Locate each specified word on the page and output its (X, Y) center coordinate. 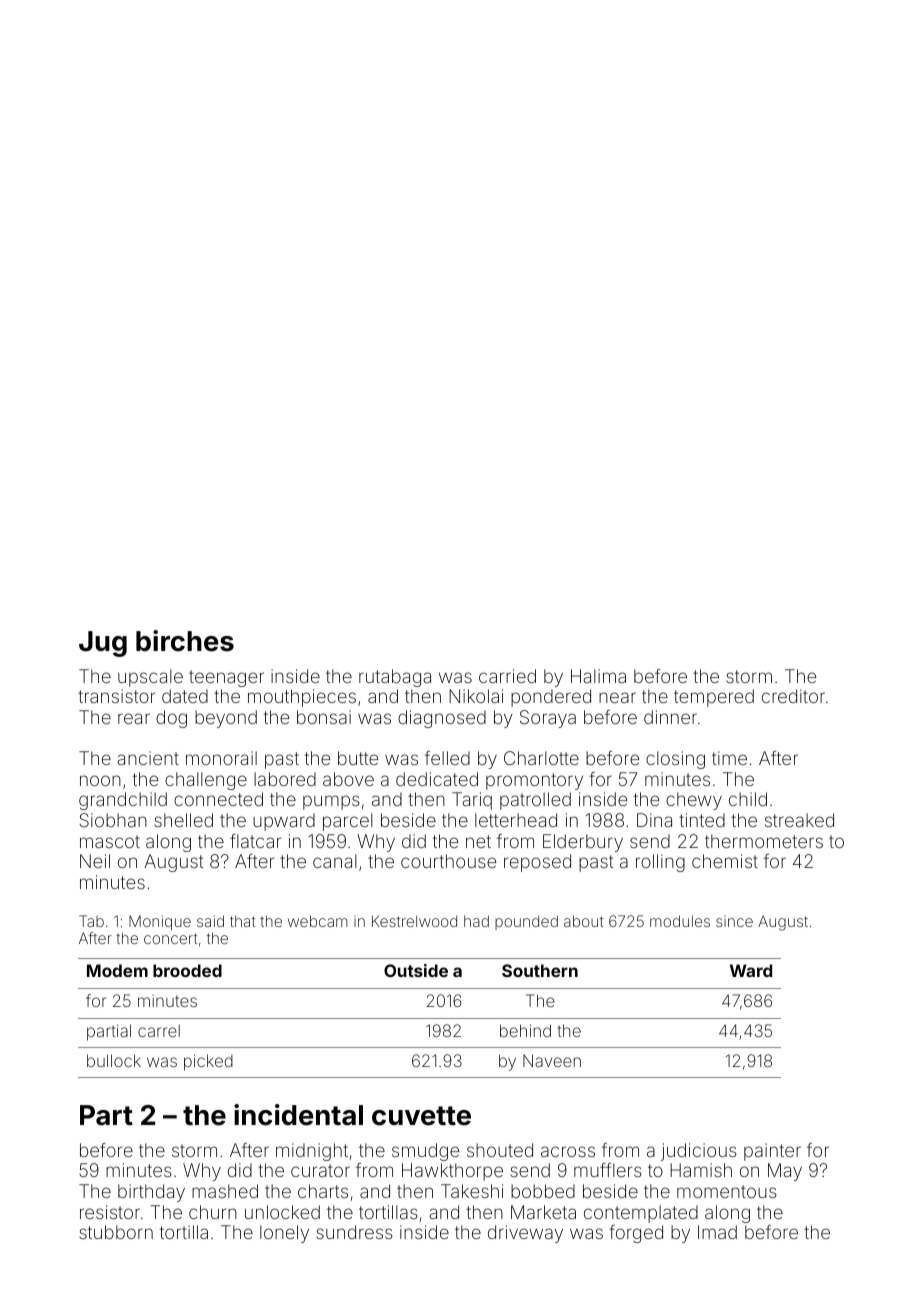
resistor (110, 1212)
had (476, 921)
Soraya (548, 719)
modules (680, 921)
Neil (95, 861)
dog (171, 719)
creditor (793, 696)
